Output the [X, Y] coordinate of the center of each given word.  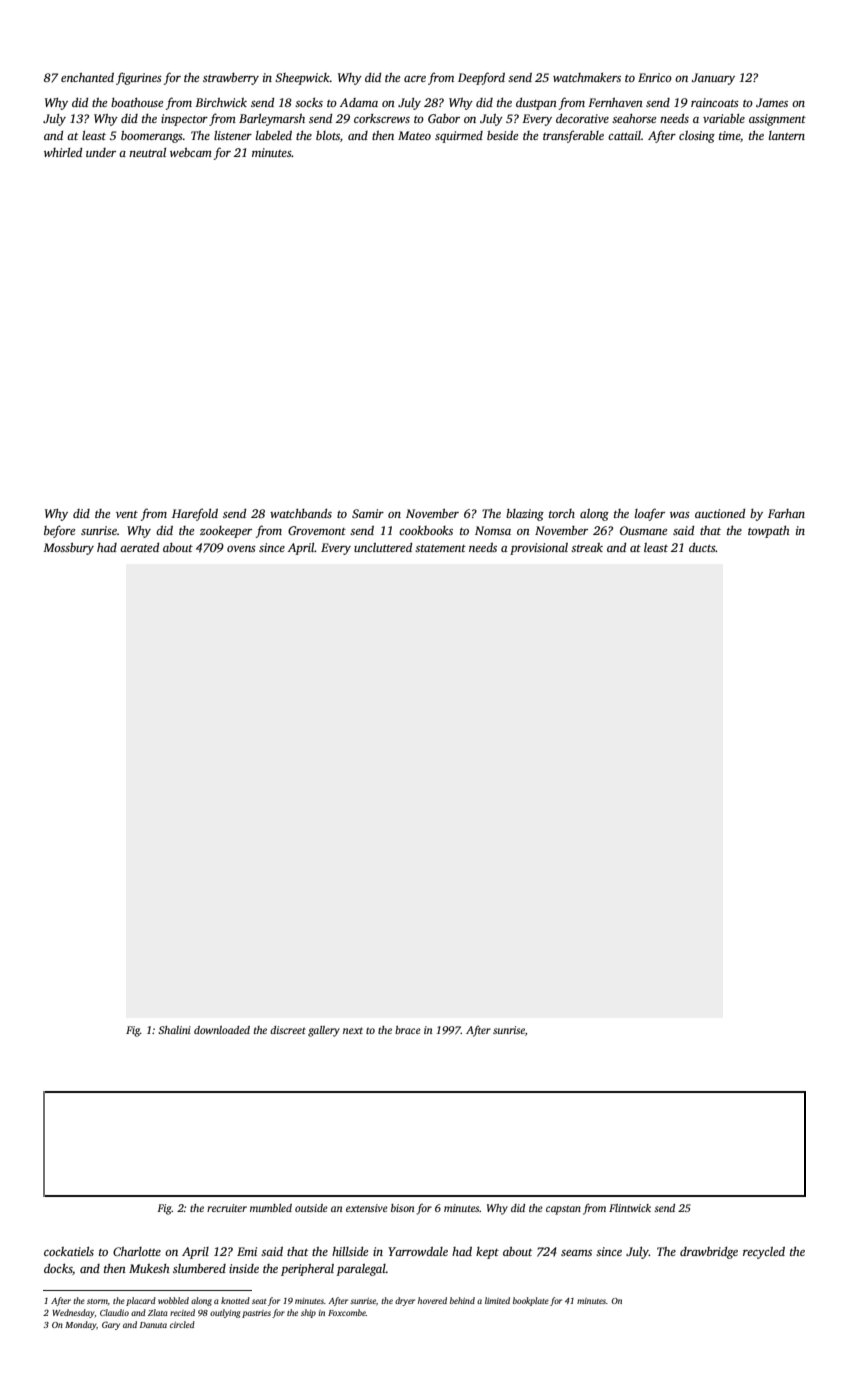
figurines [139, 78]
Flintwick [630, 1208]
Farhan [786, 513]
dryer [405, 1301]
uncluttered [383, 547]
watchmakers [587, 77]
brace [408, 1030]
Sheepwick [302, 79]
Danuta [153, 1325]
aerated [139, 547]
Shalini [174, 1030]
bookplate [531, 1301]
